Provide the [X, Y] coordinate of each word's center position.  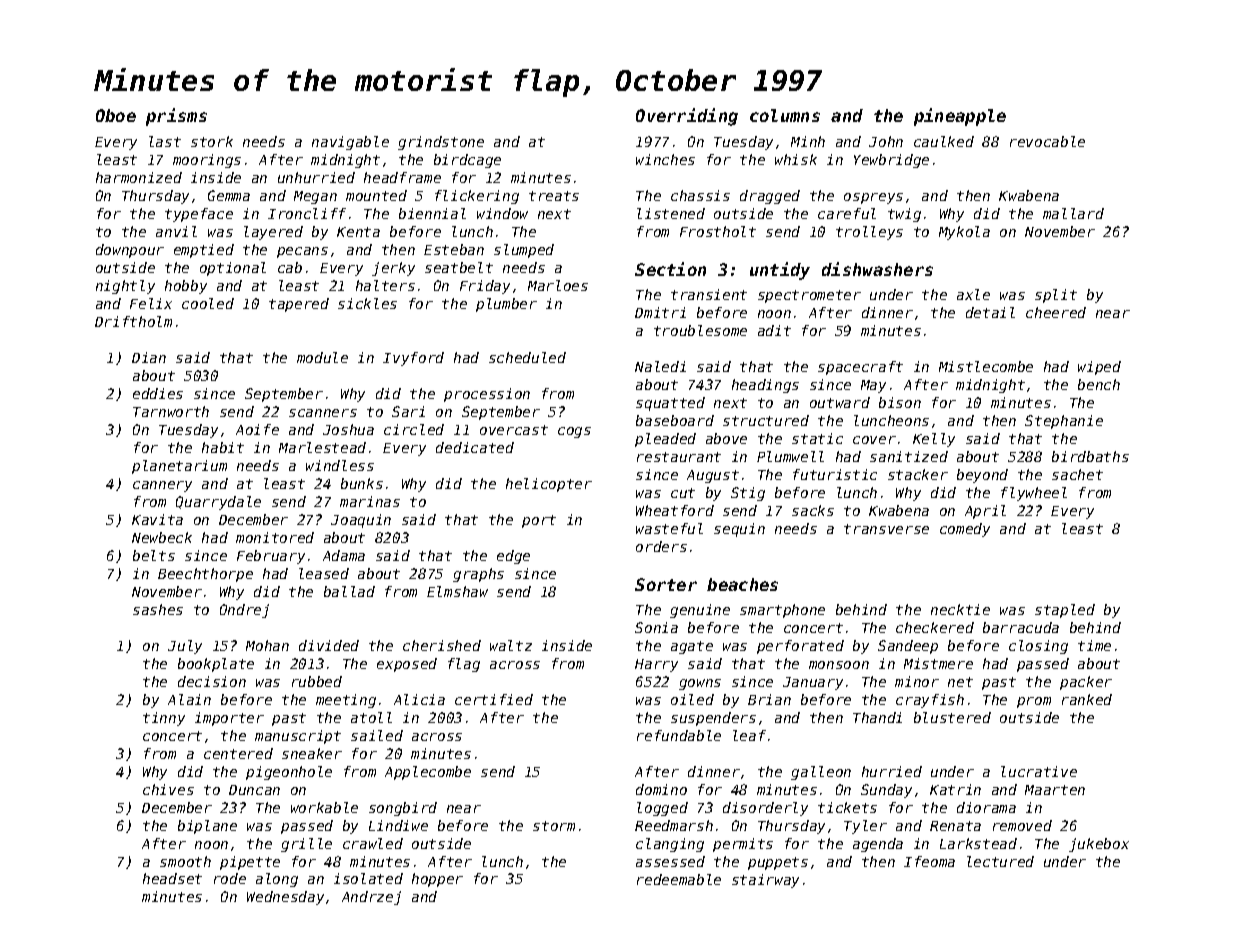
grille [306, 845]
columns [785, 115]
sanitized [909, 456]
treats [554, 196]
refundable [679, 735]
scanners [323, 413]
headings [765, 386]
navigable [350, 143]
